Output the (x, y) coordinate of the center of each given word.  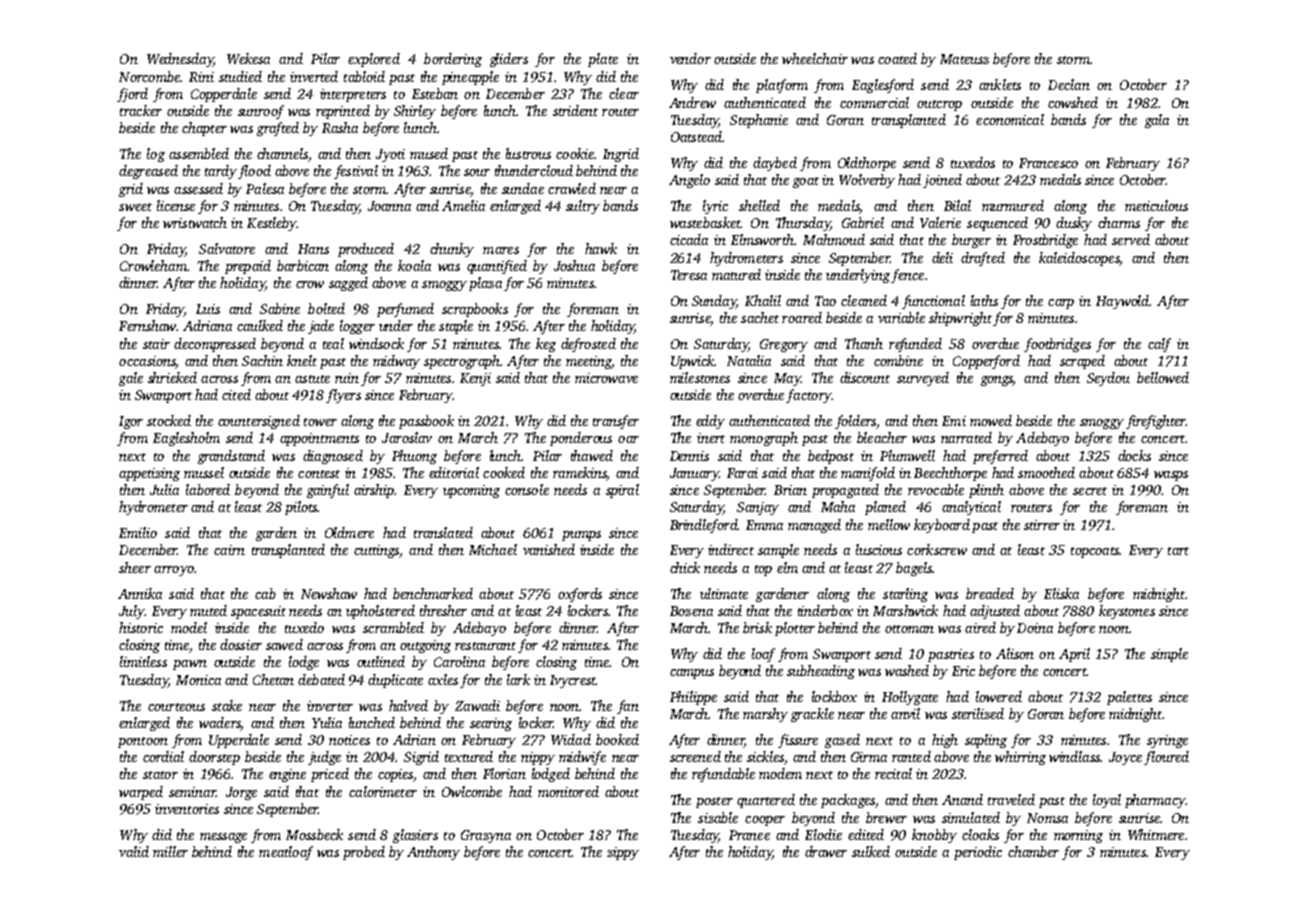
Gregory (784, 345)
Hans (313, 249)
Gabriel (863, 222)
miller (170, 851)
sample (778, 551)
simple (1169, 655)
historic (141, 627)
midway (396, 362)
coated (897, 58)
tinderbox (825, 610)
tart (1178, 551)
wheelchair (815, 58)
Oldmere (349, 532)
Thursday (803, 224)
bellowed (1163, 377)
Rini (201, 77)
